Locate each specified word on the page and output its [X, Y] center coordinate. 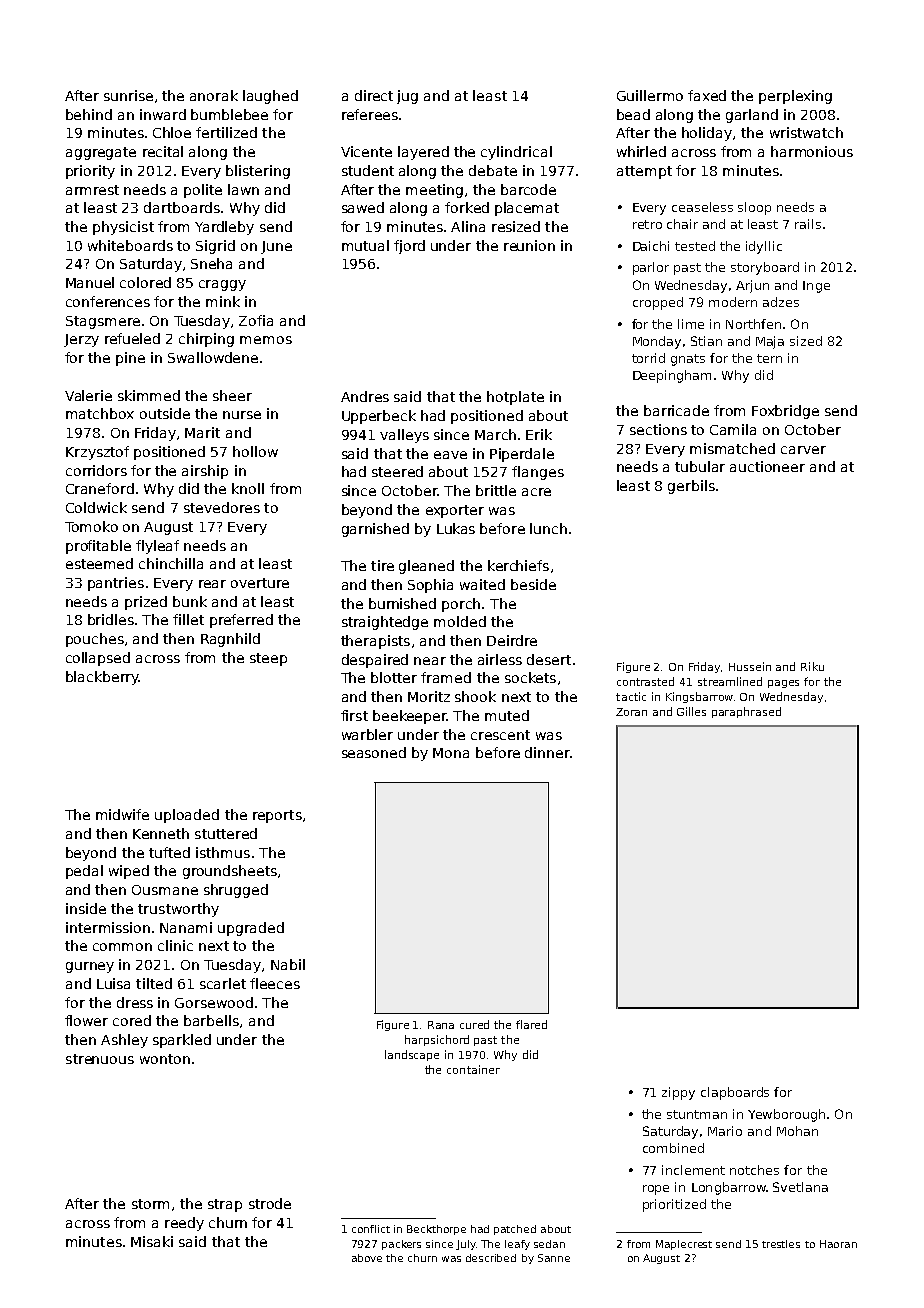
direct [374, 95]
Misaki [152, 1241]
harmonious [812, 151]
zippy [678, 1093]
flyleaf [157, 547]
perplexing [795, 97]
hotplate [515, 398]
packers [401, 1245]
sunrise [128, 95]
